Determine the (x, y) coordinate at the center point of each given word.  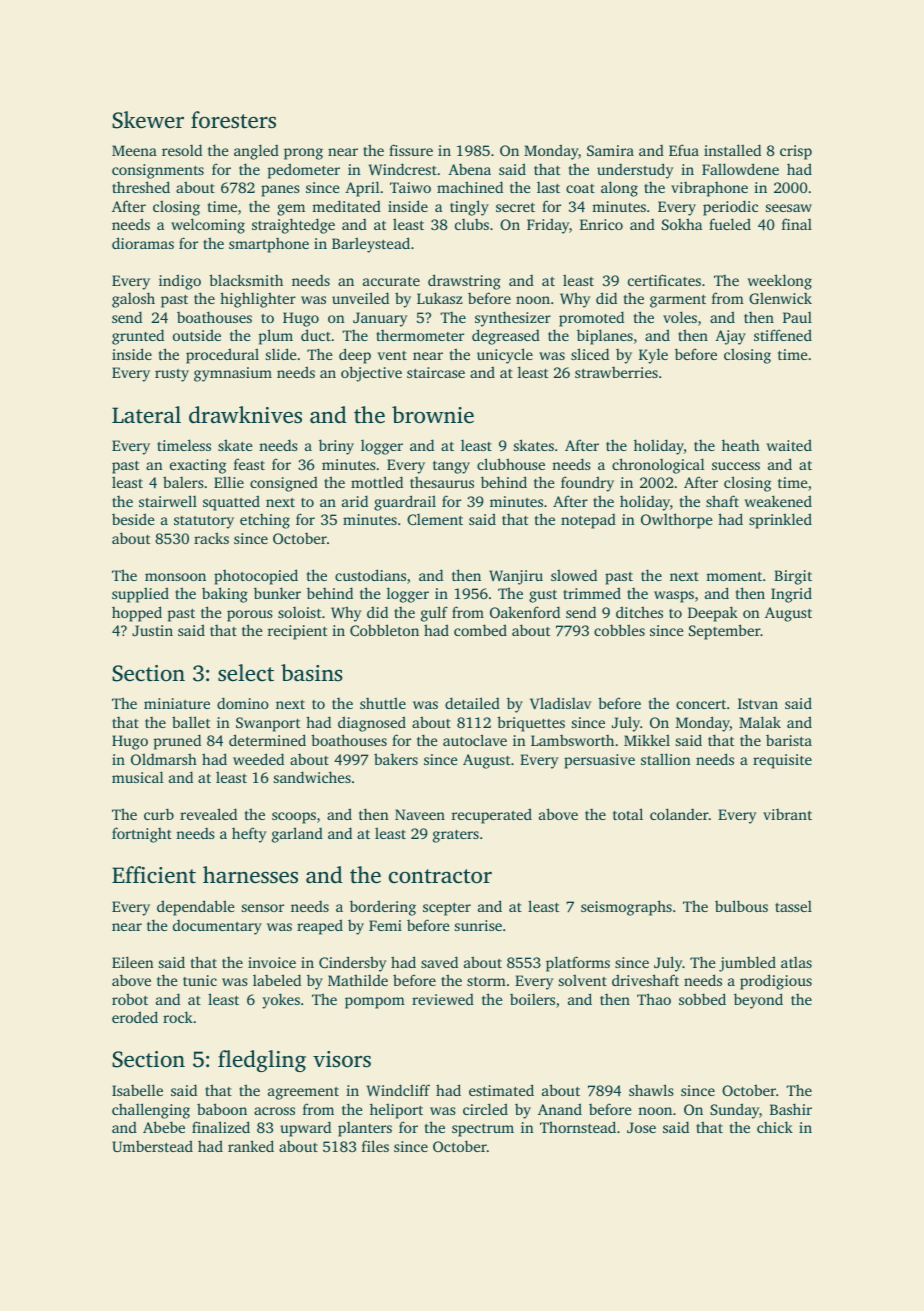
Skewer (148, 120)
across (274, 1111)
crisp (796, 152)
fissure (411, 150)
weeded (258, 759)
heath (741, 445)
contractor (440, 876)
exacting (198, 466)
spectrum (483, 1130)
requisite (782, 761)
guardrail (405, 503)
